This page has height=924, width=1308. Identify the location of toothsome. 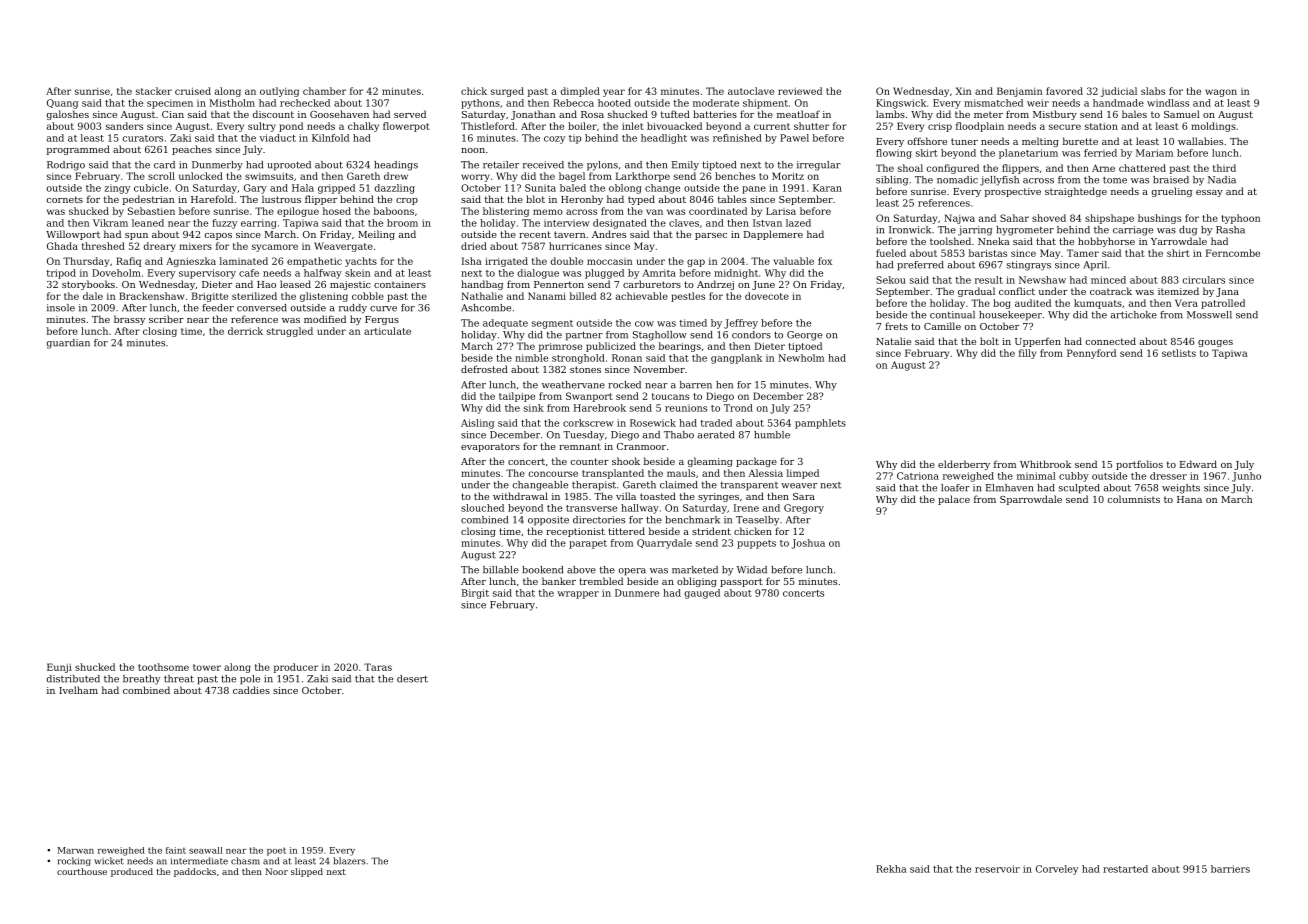
(163, 667).
